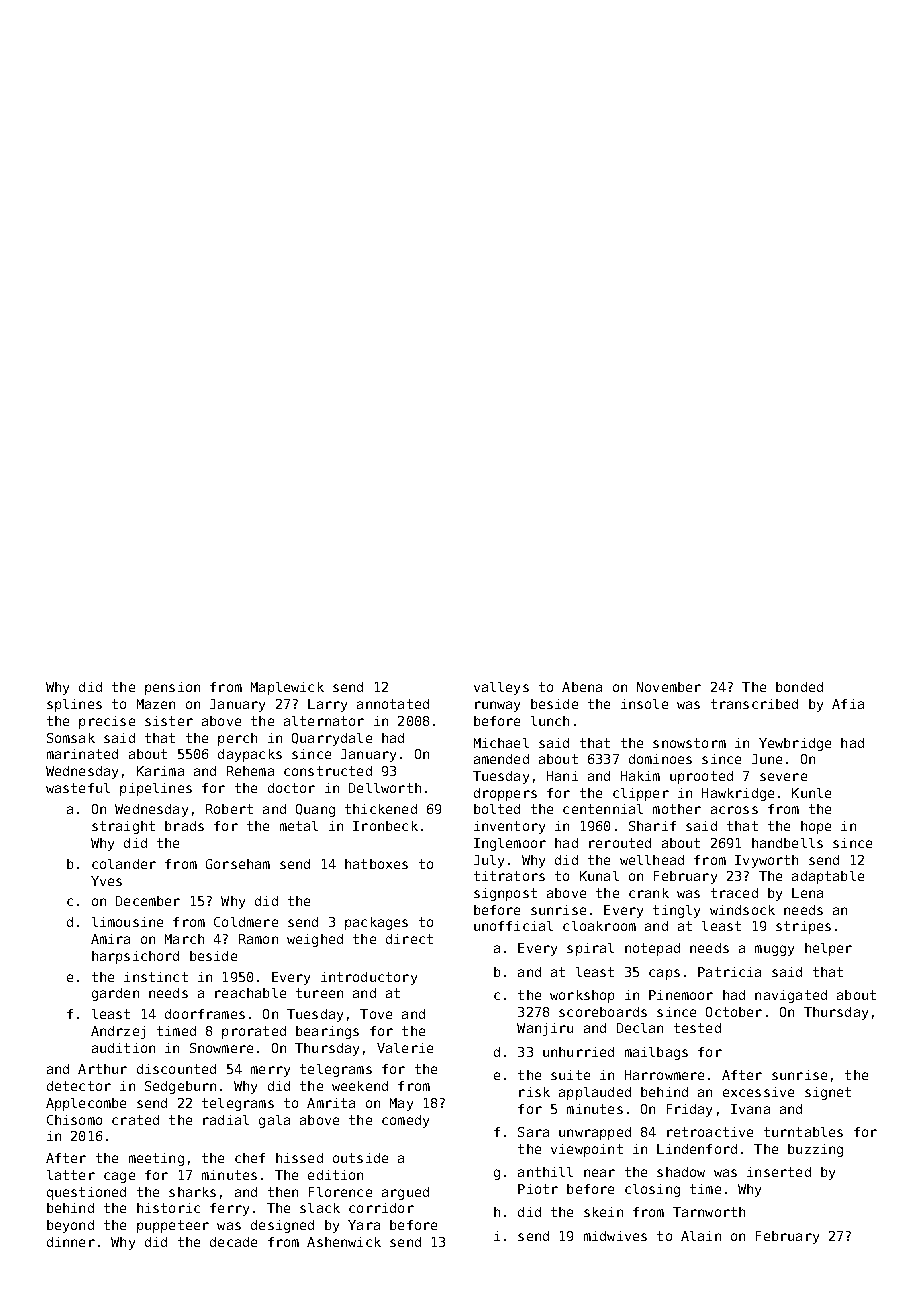  Describe the element at coordinates (405, 1048) in the screenshot. I see `Valerie` at that location.
